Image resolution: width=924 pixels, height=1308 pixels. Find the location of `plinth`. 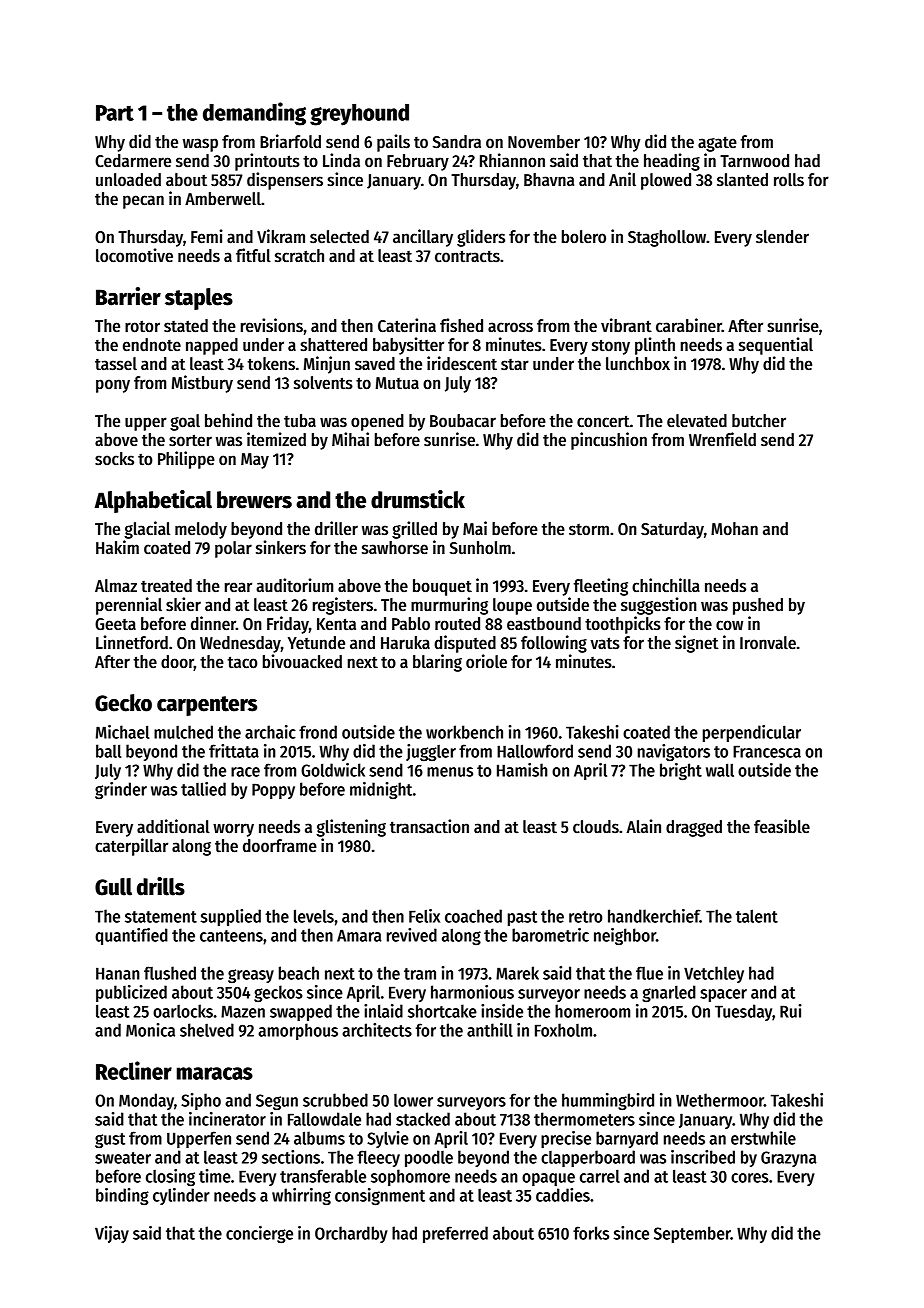

plinth is located at coordinates (655, 346).
